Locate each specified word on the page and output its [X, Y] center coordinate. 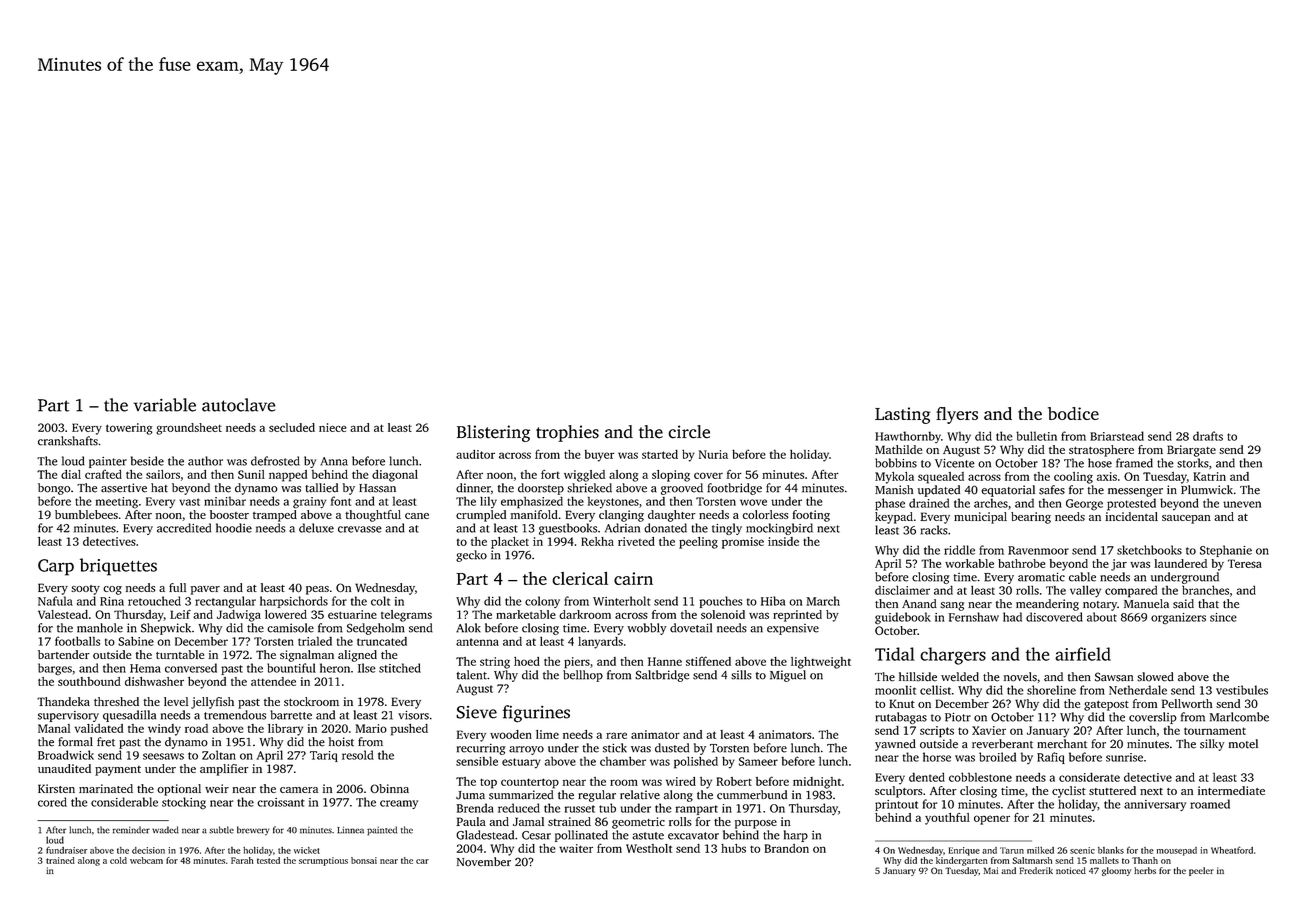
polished [696, 763]
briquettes [118, 567]
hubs [733, 848]
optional [179, 790]
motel [1243, 744]
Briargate [1191, 451]
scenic [1082, 850]
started [660, 454]
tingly [727, 529]
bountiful [291, 668]
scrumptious [323, 861]
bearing [1031, 518]
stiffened [708, 661]
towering [129, 429]
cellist [935, 690]
